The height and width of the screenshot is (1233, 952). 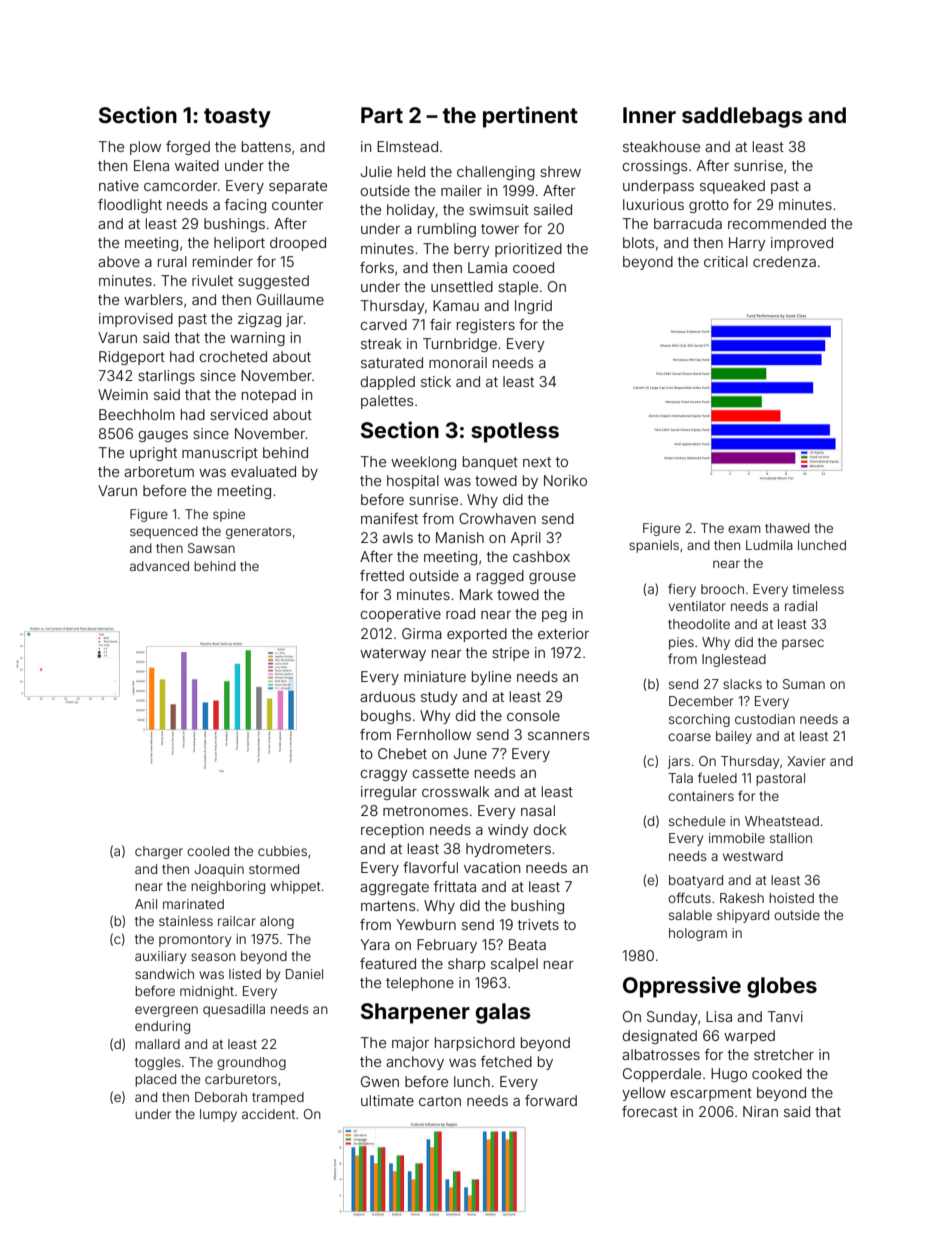 What do you see at coordinates (407, 146) in the screenshot?
I see `Elmstead` at bounding box center [407, 146].
